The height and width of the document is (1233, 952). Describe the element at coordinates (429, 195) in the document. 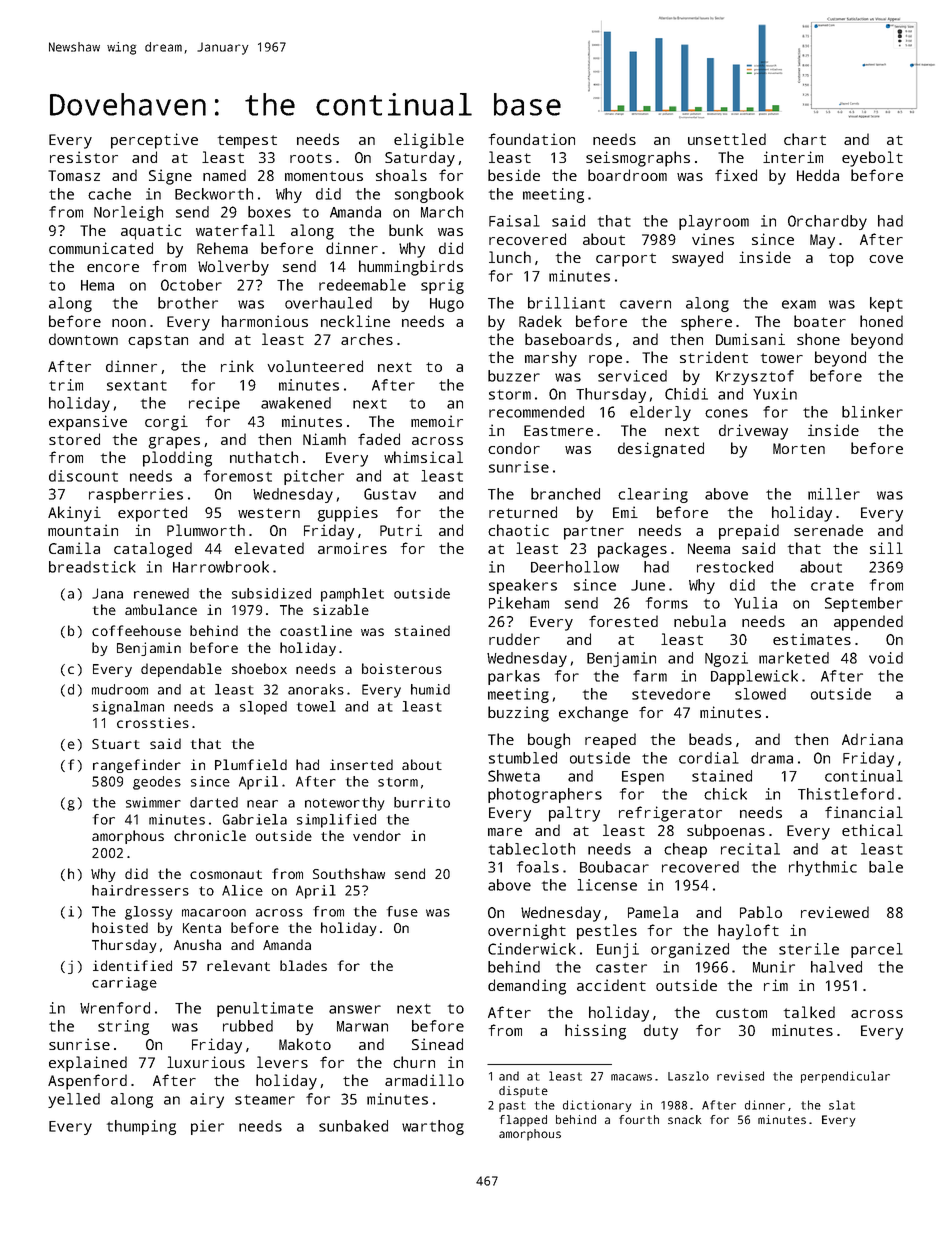

I see `songbook` at that location.
